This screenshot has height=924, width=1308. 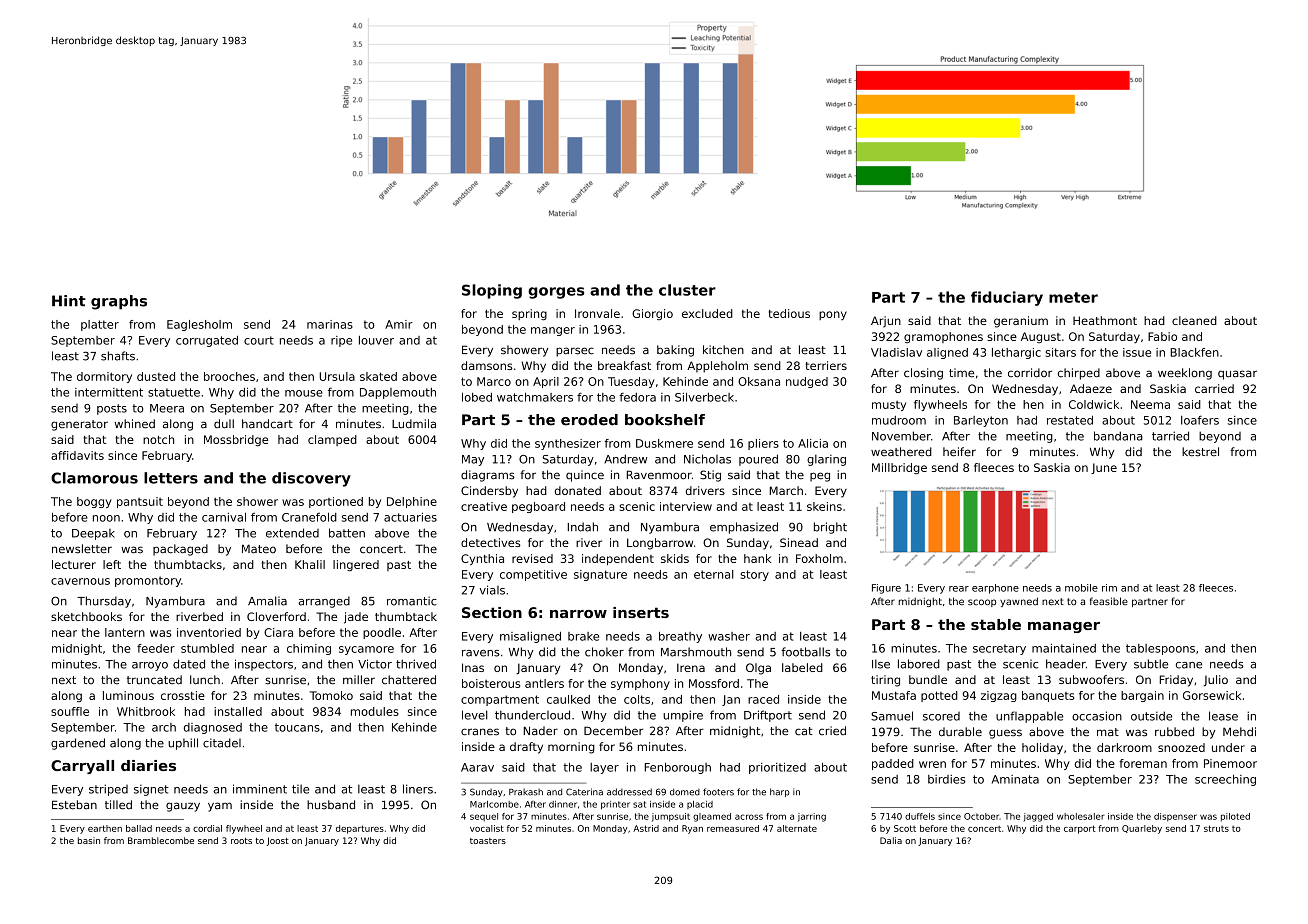 I want to click on arroyo, so click(x=150, y=666).
